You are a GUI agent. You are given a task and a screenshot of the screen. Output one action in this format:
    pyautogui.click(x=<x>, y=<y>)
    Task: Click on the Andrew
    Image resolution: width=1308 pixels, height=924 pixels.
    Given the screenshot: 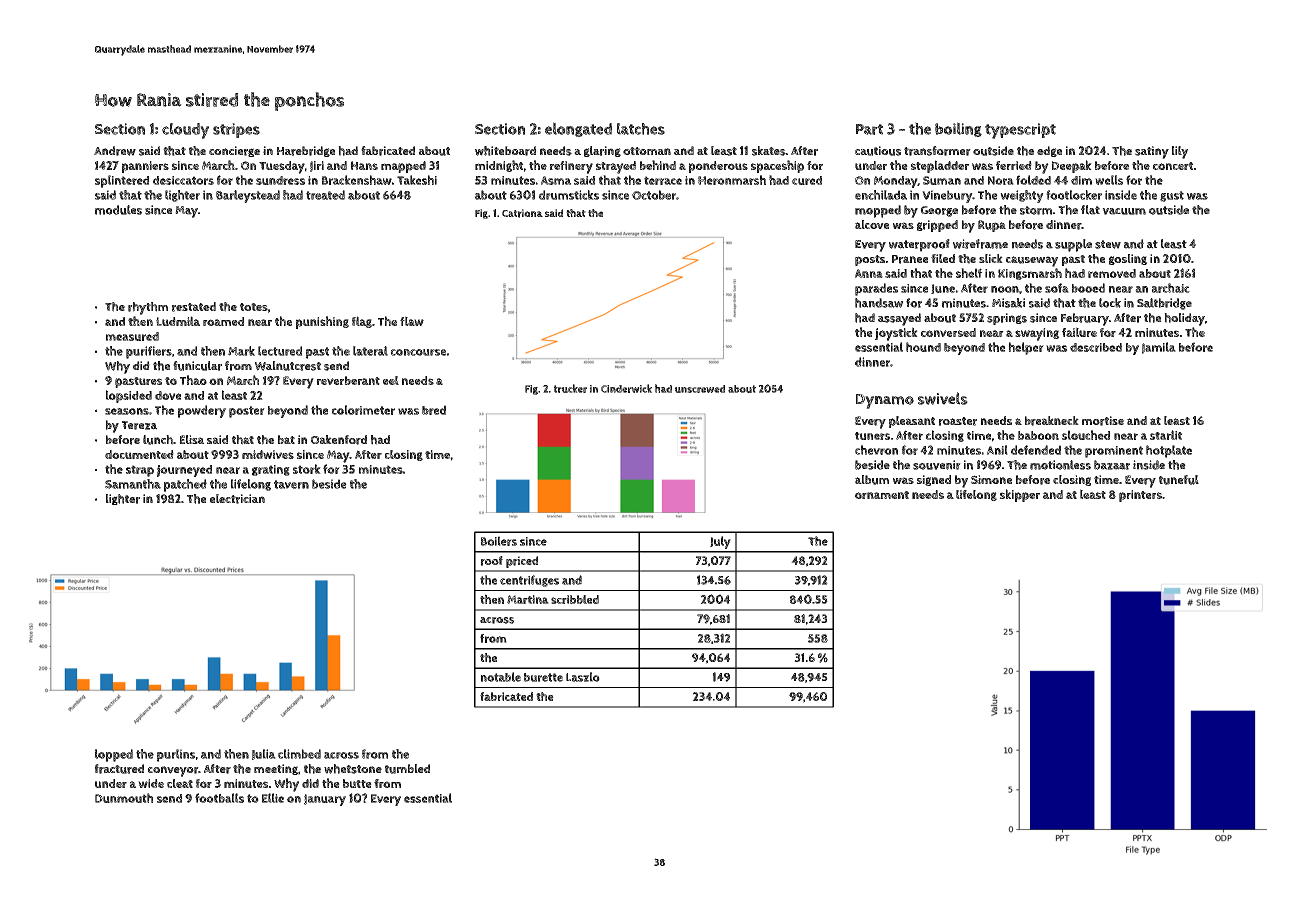 What is the action you would take?
    pyautogui.click(x=115, y=151)
